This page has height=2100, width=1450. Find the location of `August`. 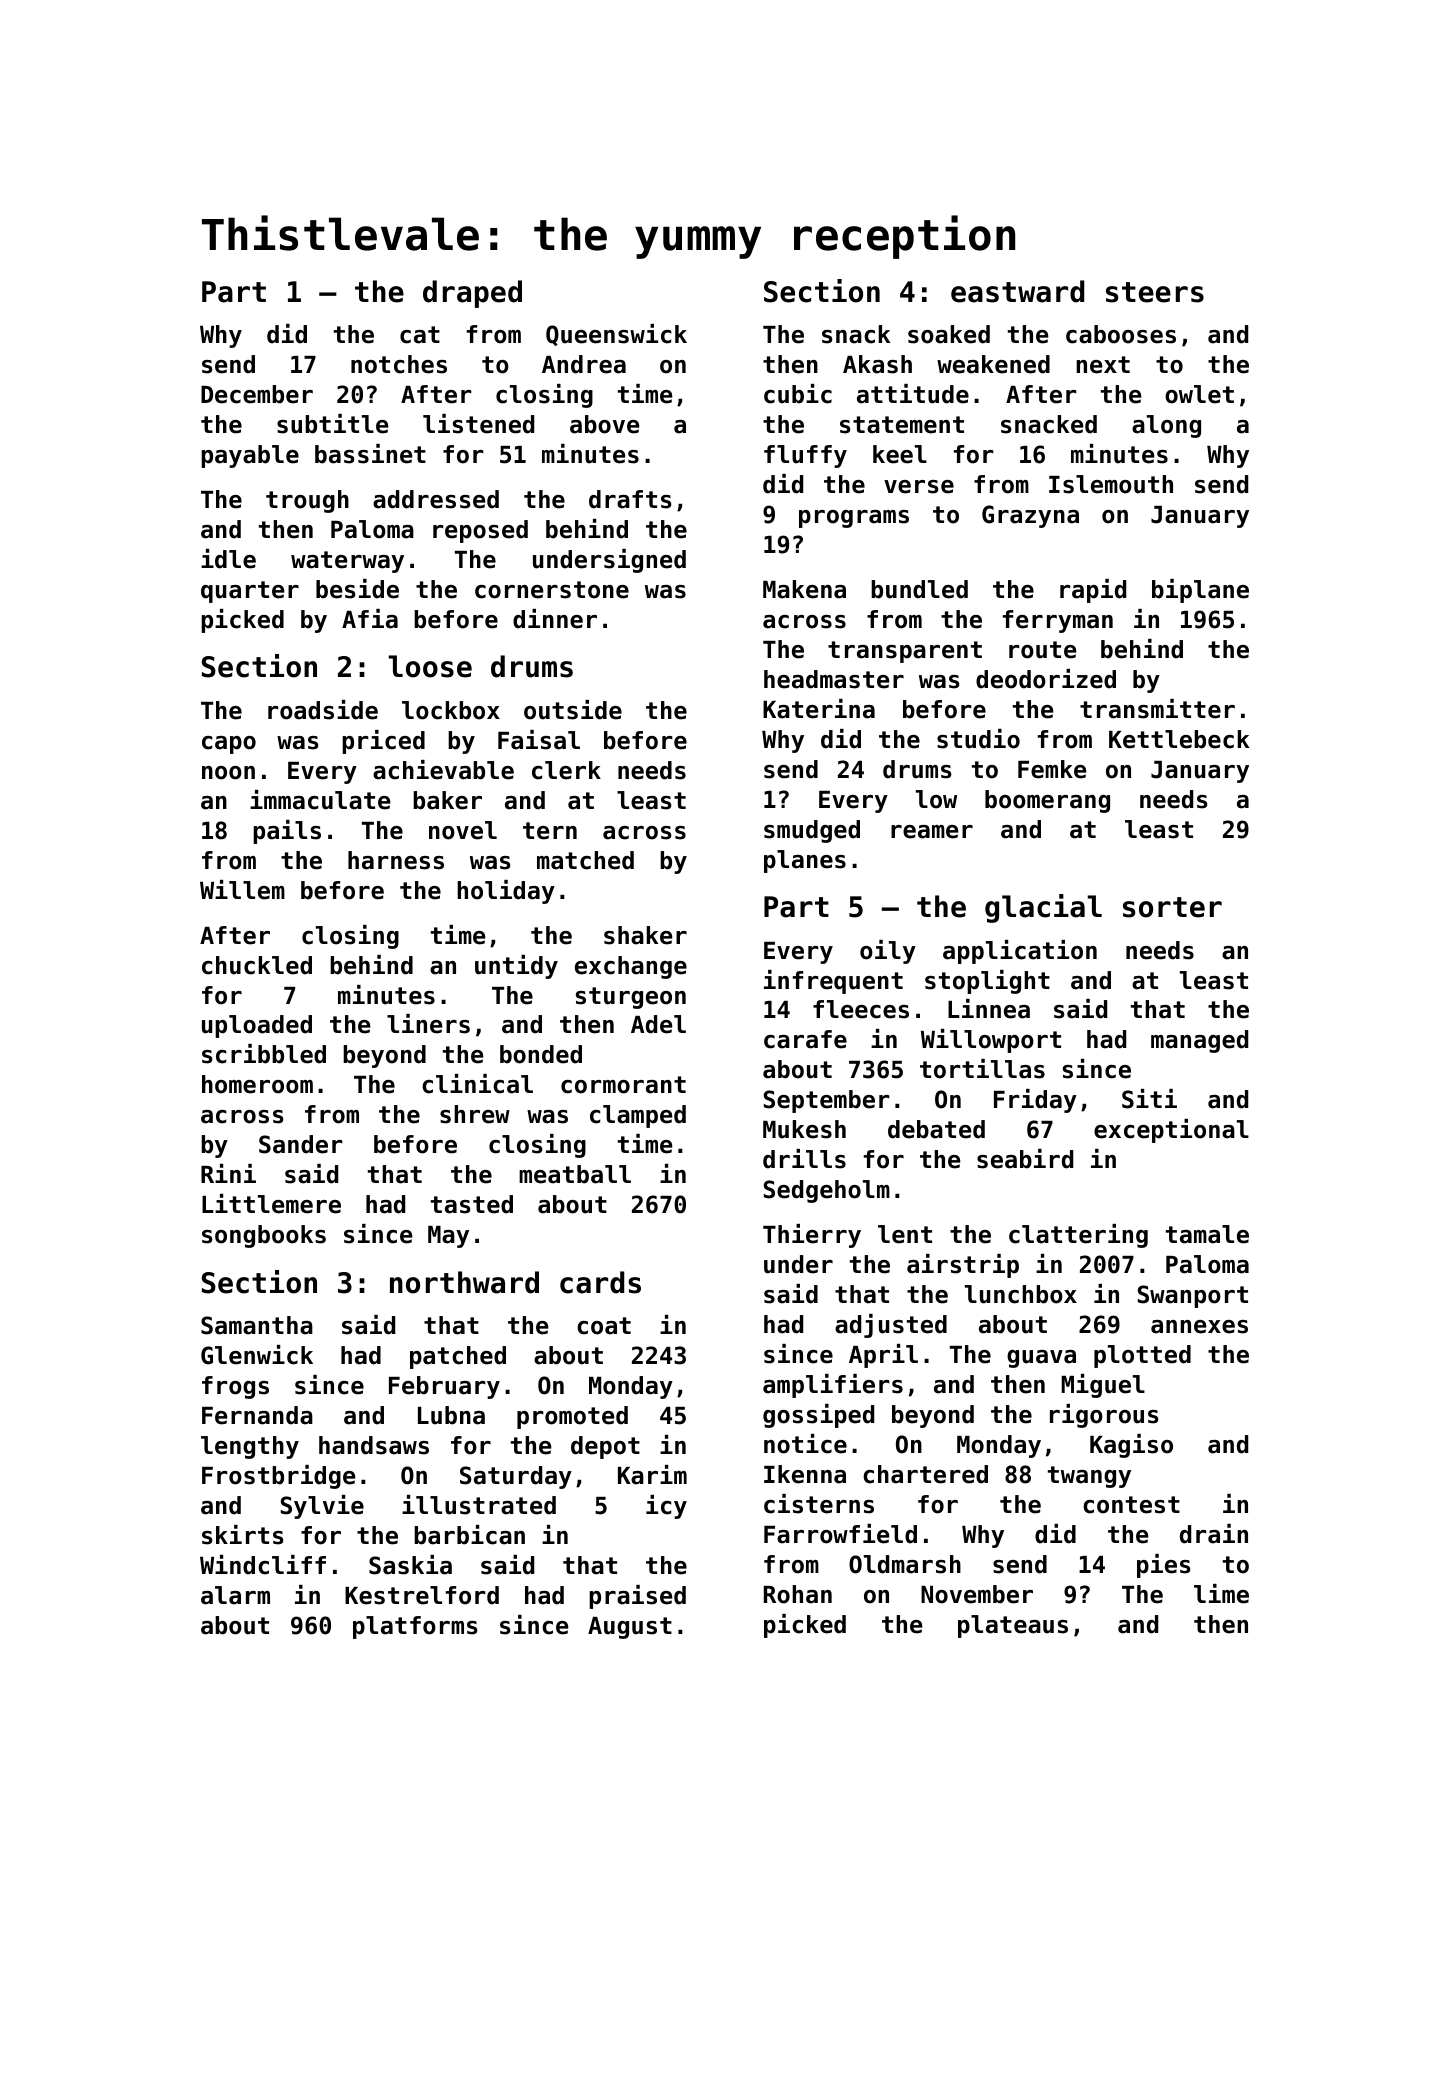

August is located at coordinates (630, 1628).
